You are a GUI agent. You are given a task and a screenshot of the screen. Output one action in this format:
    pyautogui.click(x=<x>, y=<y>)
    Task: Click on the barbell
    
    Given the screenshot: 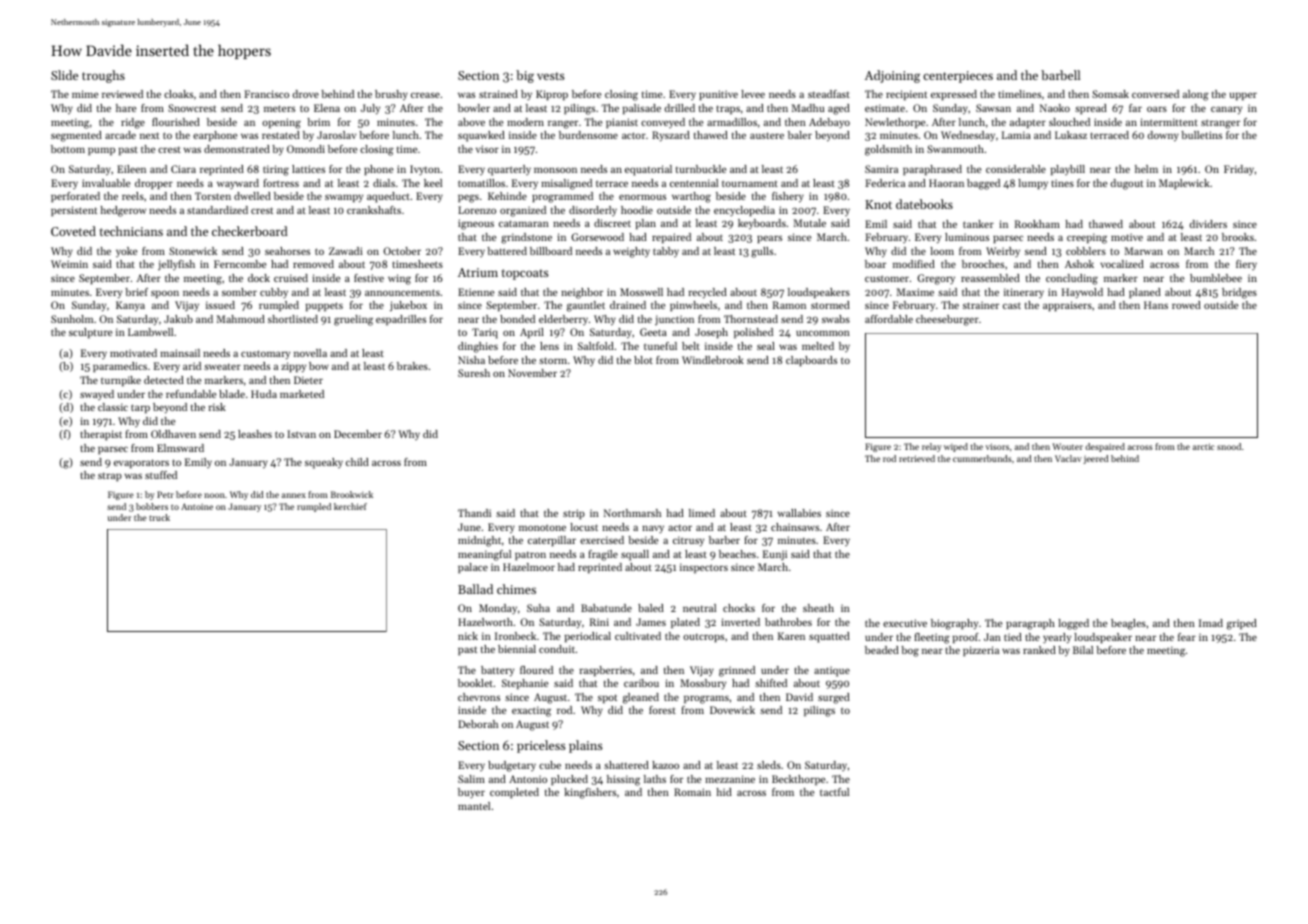 What is the action you would take?
    pyautogui.click(x=1060, y=75)
